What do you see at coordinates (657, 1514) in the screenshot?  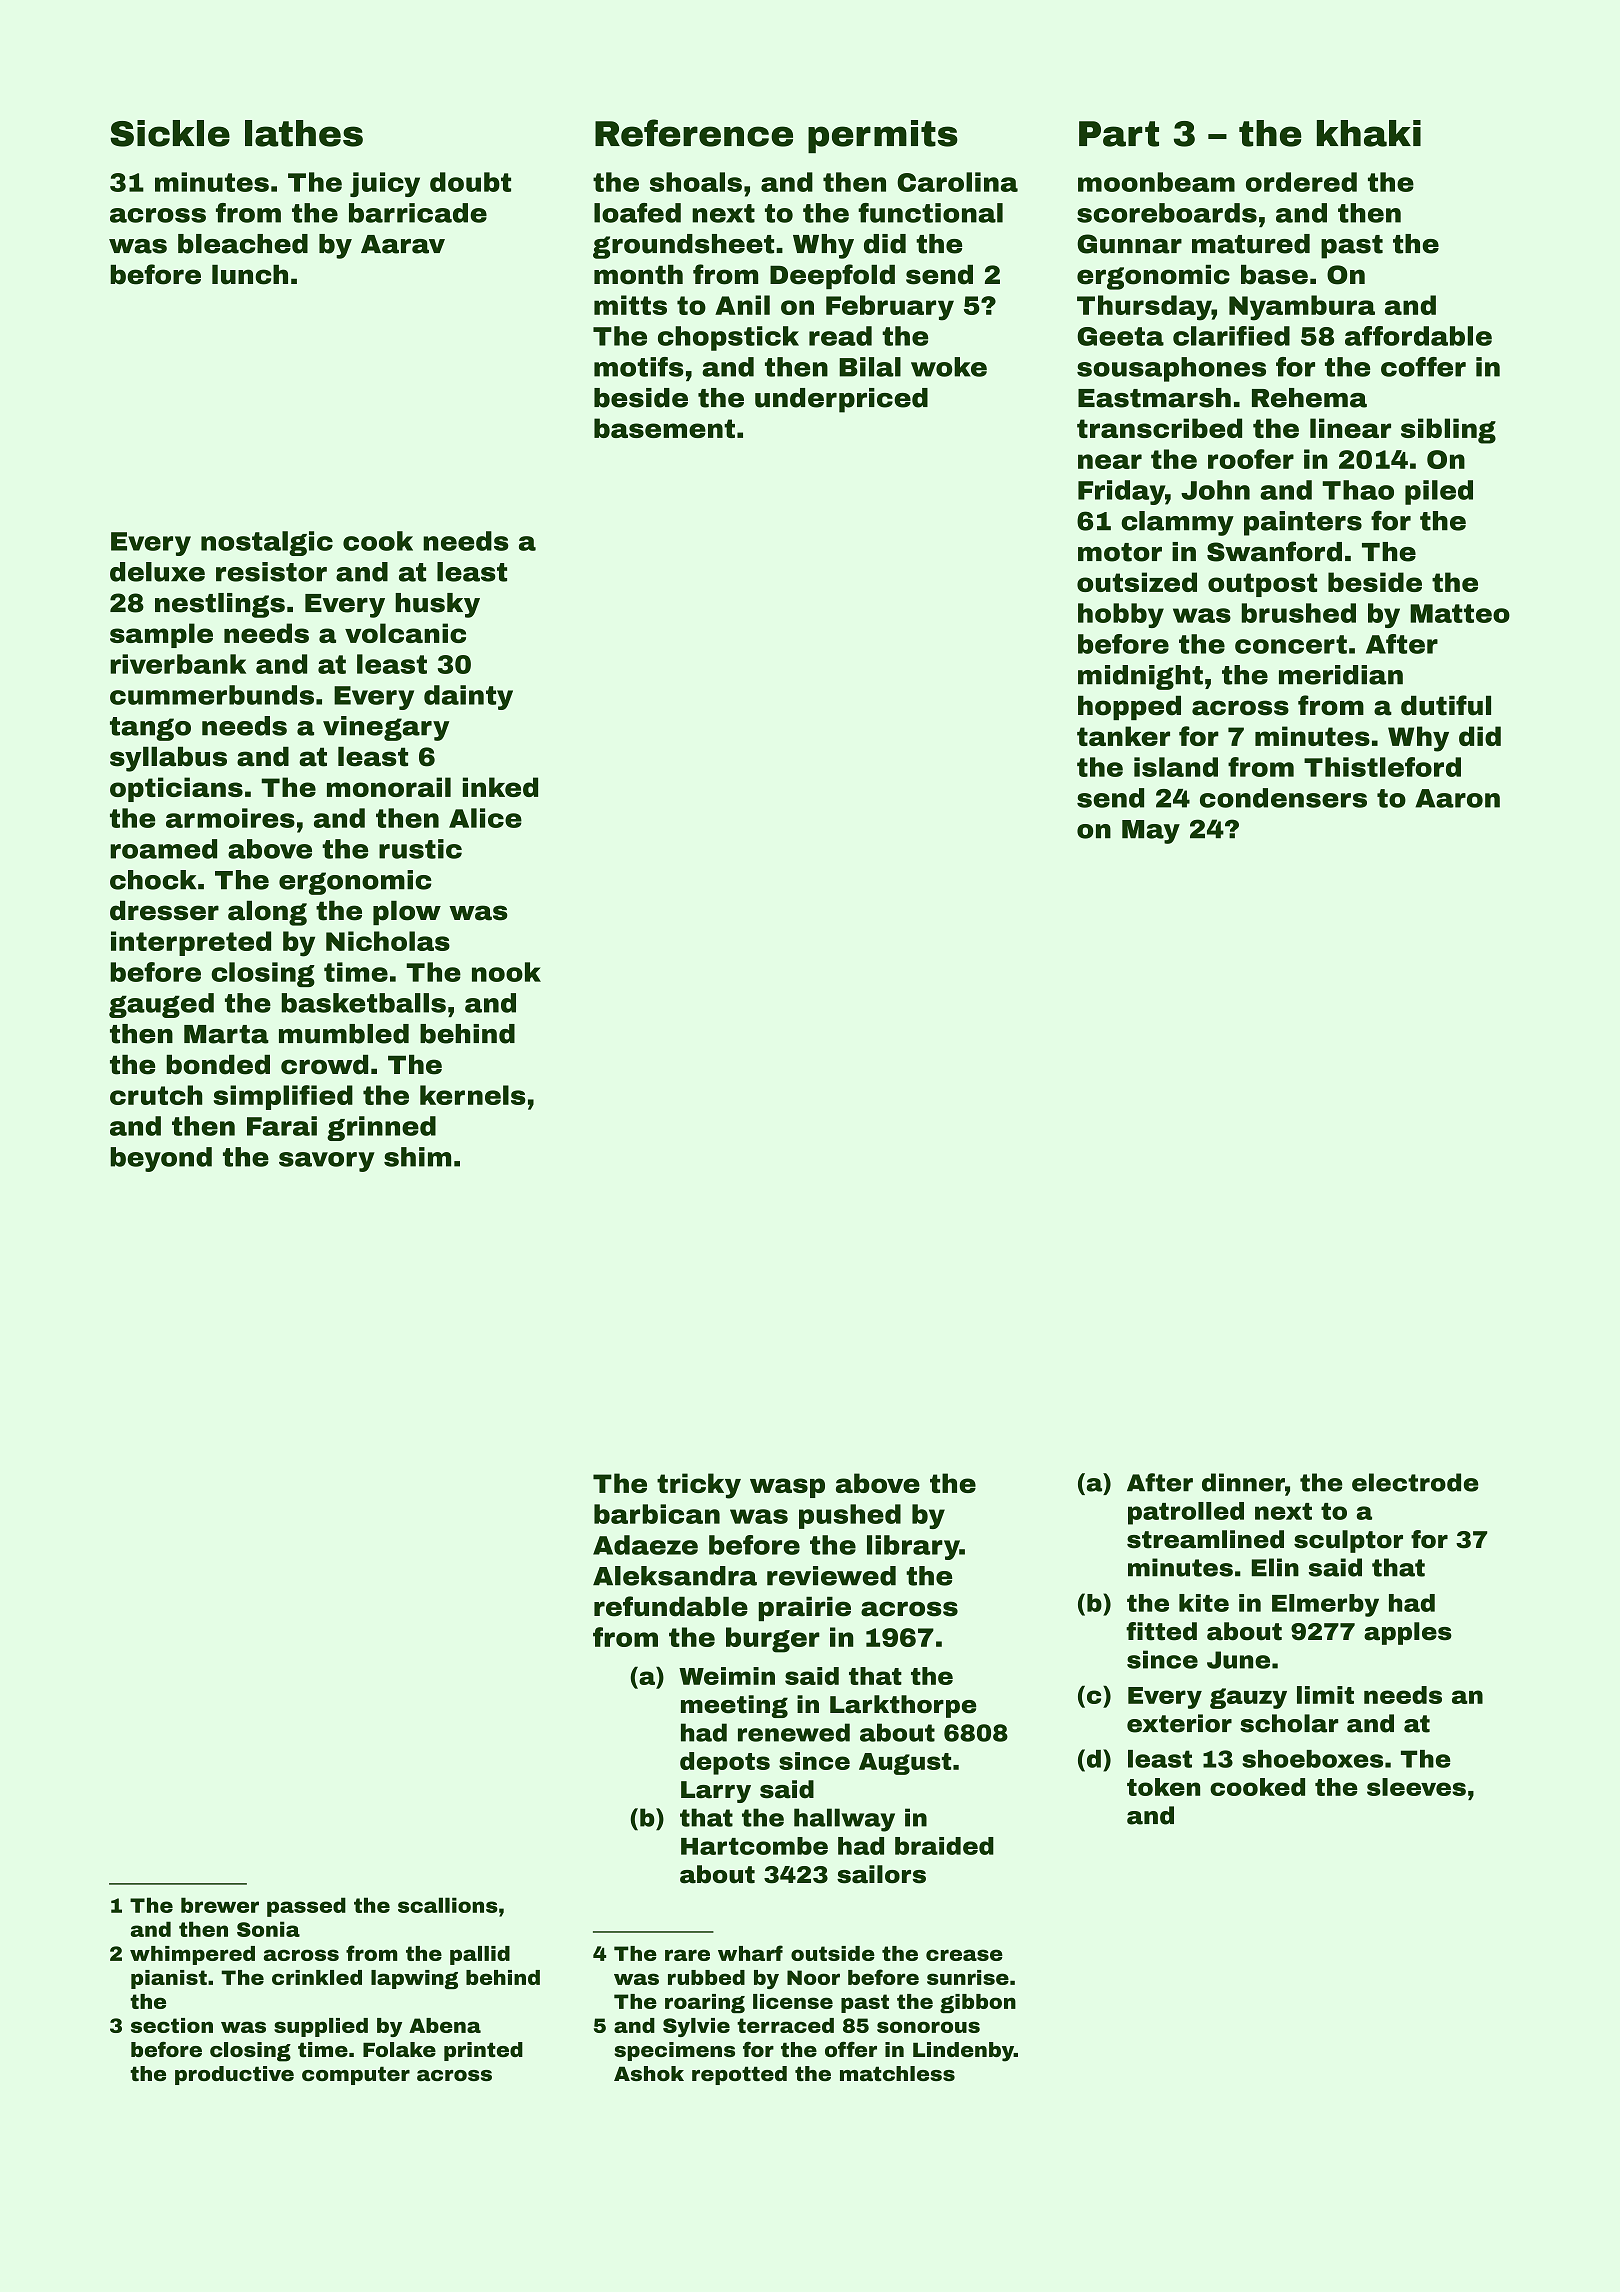 I see `barbican` at bounding box center [657, 1514].
